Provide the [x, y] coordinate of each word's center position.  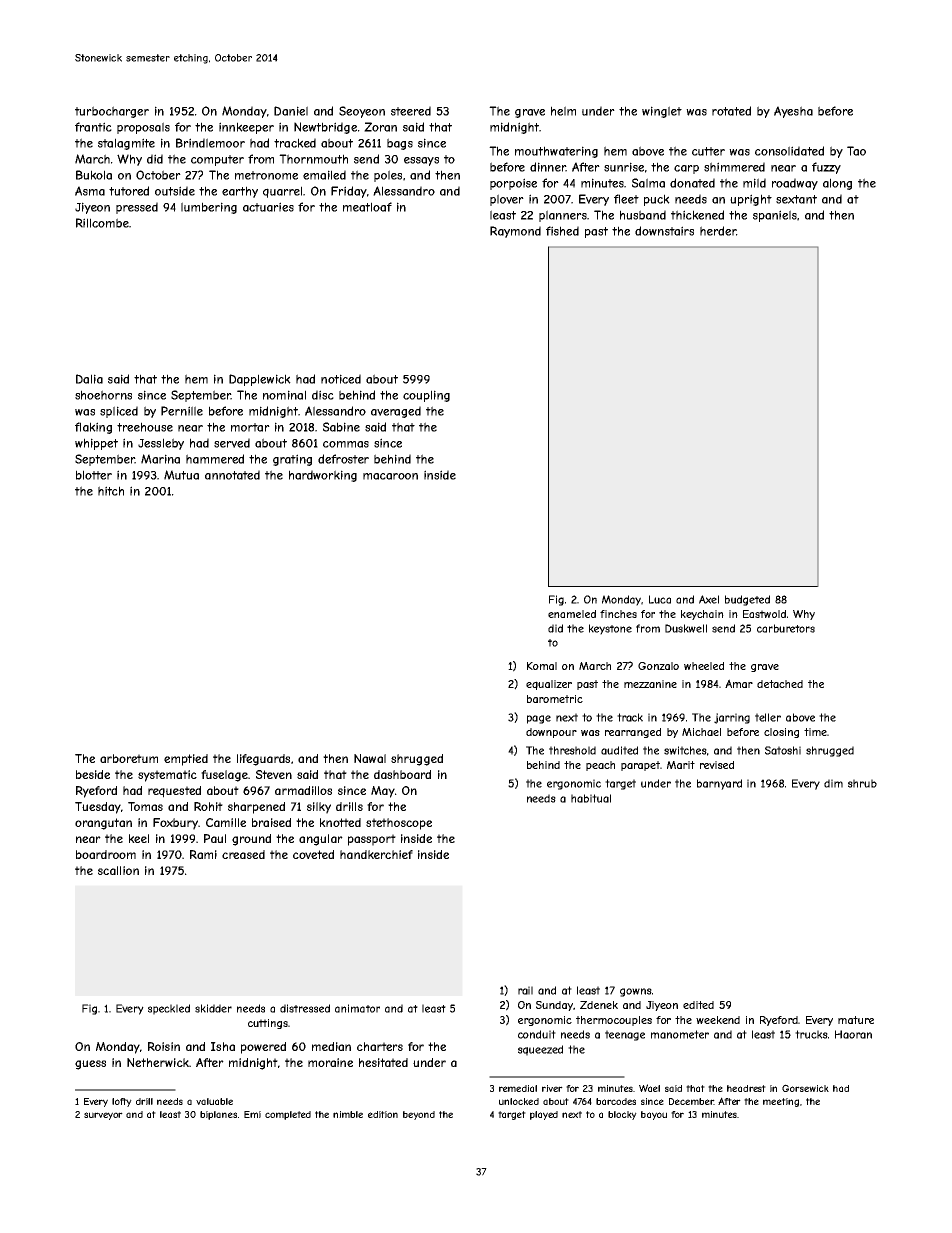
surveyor [103, 1116]
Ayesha [793, 112]
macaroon [390, 476]
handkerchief [376, 854]
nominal [284, 395]
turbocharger [112, 112]
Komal [542, 666]
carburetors [786, 628]
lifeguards [263, 760]
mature [856, 1020]
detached [780, 684]
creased [243, 854]
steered [411, 111]
